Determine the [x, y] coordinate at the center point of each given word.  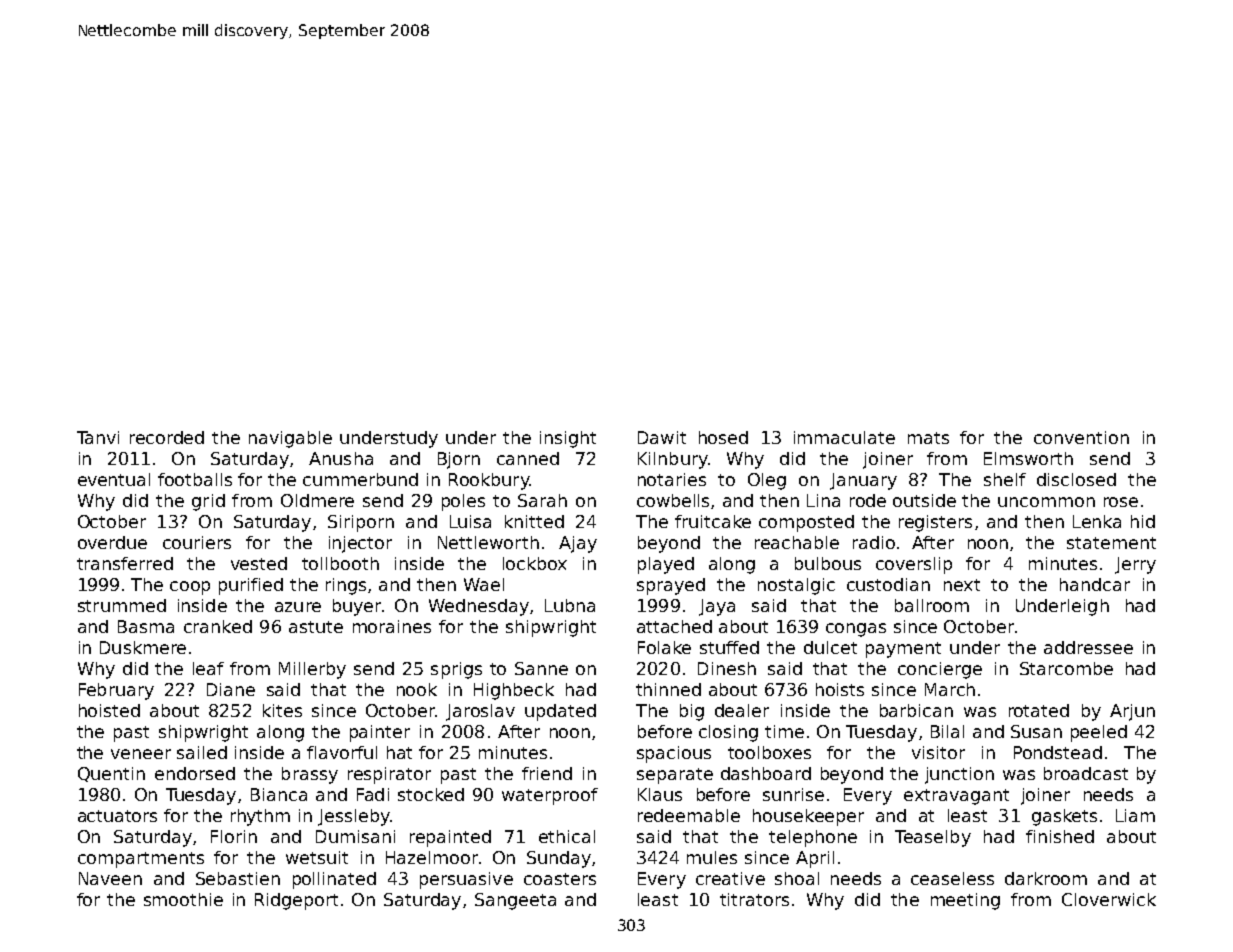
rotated [1039, 710]
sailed [202, 752]
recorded [167, 437]
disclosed [1076, 479]
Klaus [660, 794]
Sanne [541, 668]
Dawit [662, 437]
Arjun [1132, 712]
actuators [117, 816]
